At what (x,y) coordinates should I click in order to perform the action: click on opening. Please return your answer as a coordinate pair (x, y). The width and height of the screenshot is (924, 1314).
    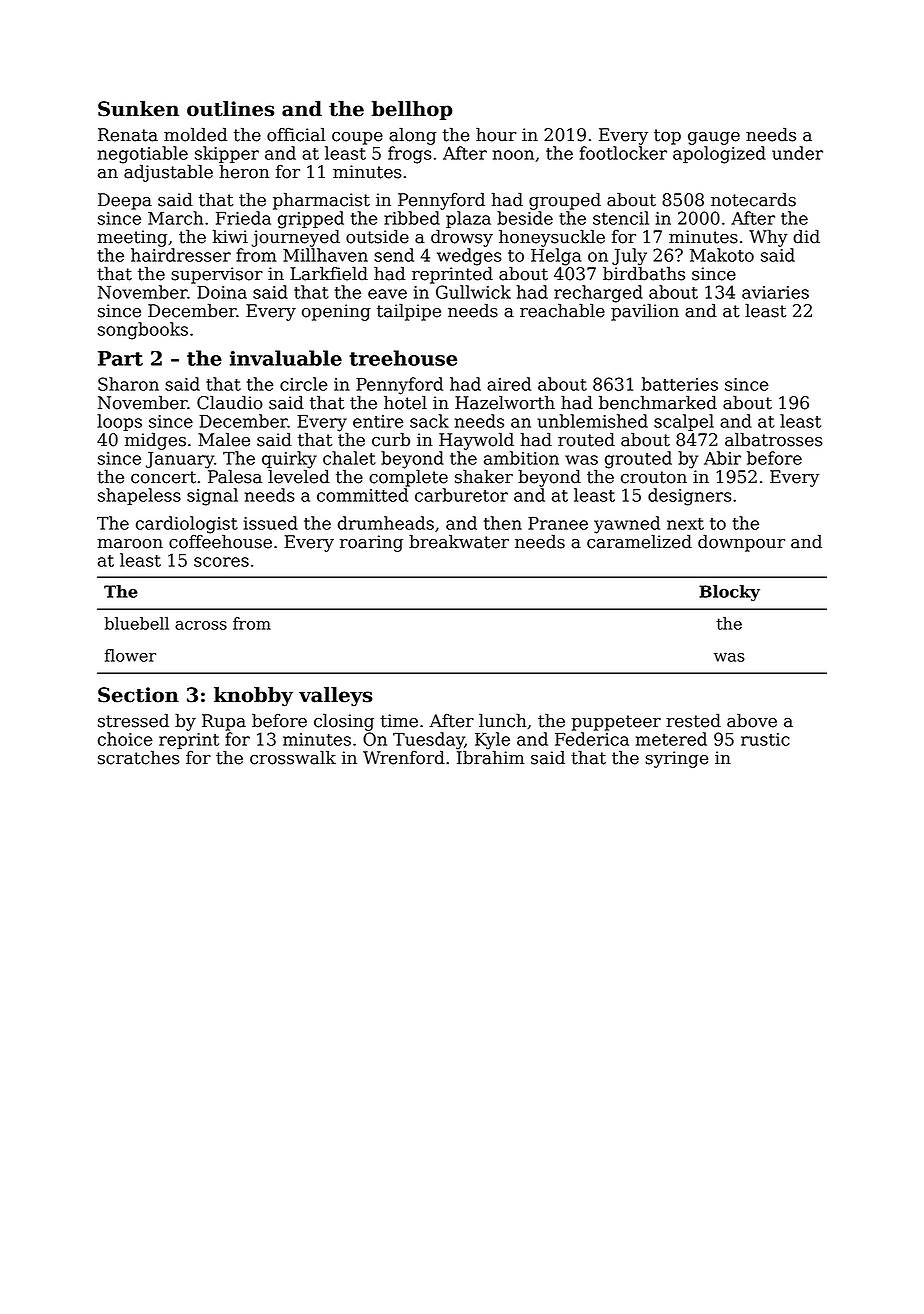
    Looking at the image, I should click on (336, 312).
